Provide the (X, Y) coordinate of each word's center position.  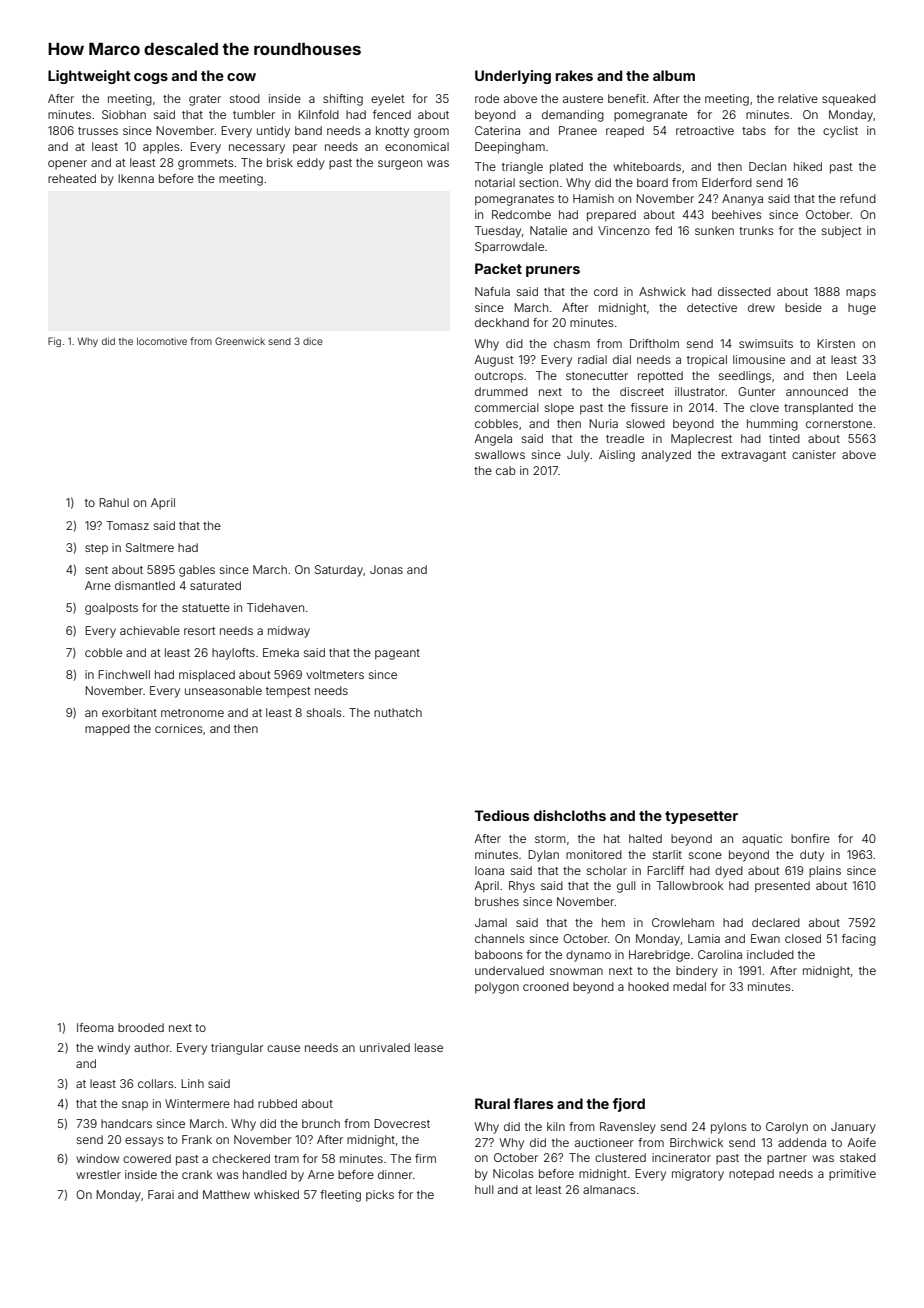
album (674, 75)
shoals (324, 712)
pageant (397, 654)
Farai (161, 1194)
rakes (574, 75)
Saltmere (150, 547)
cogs (151, 78)
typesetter (701, 817)
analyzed (666, 456)
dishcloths (570, 815)
